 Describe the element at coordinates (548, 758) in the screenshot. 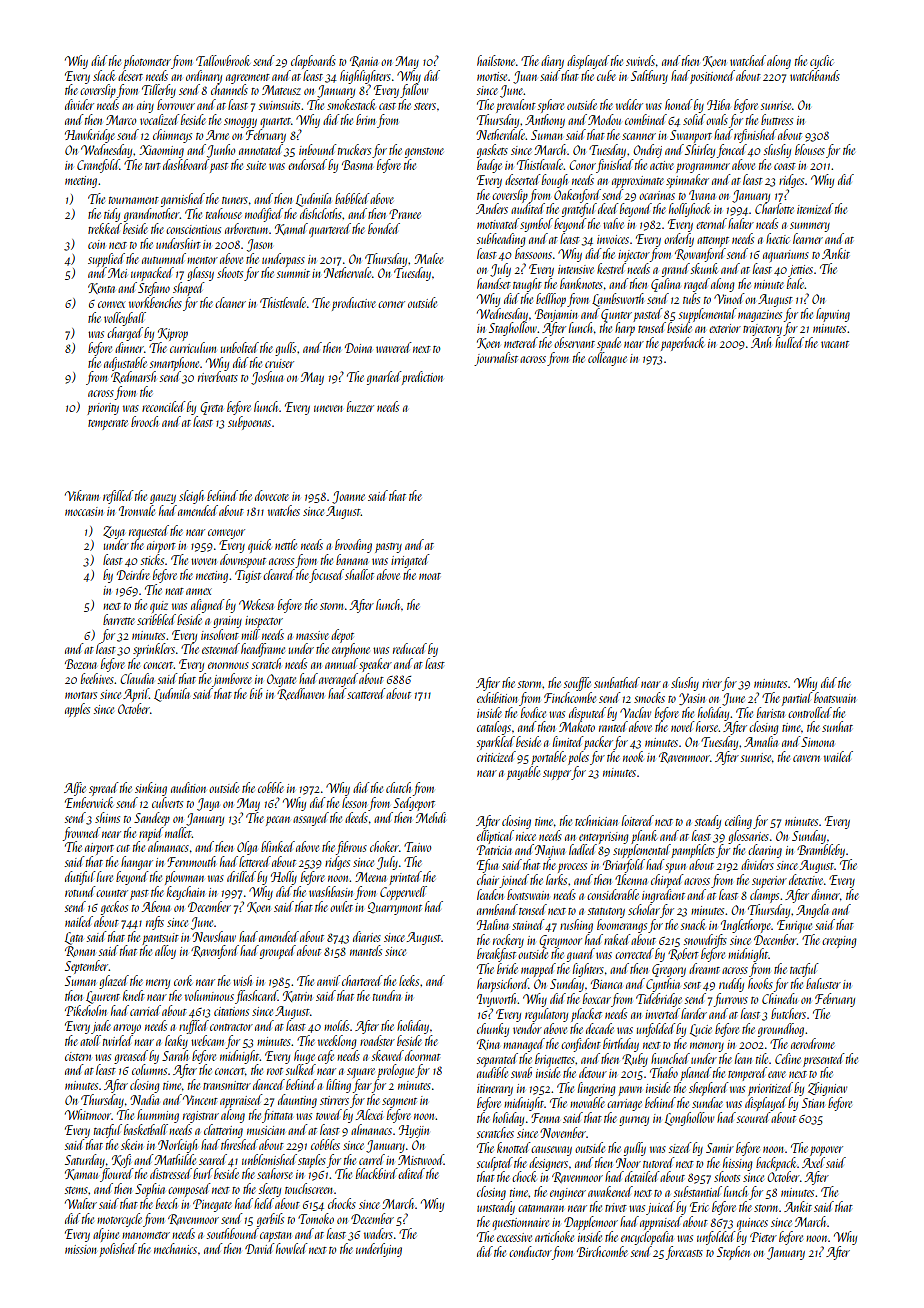

I see `portable` at that location.
